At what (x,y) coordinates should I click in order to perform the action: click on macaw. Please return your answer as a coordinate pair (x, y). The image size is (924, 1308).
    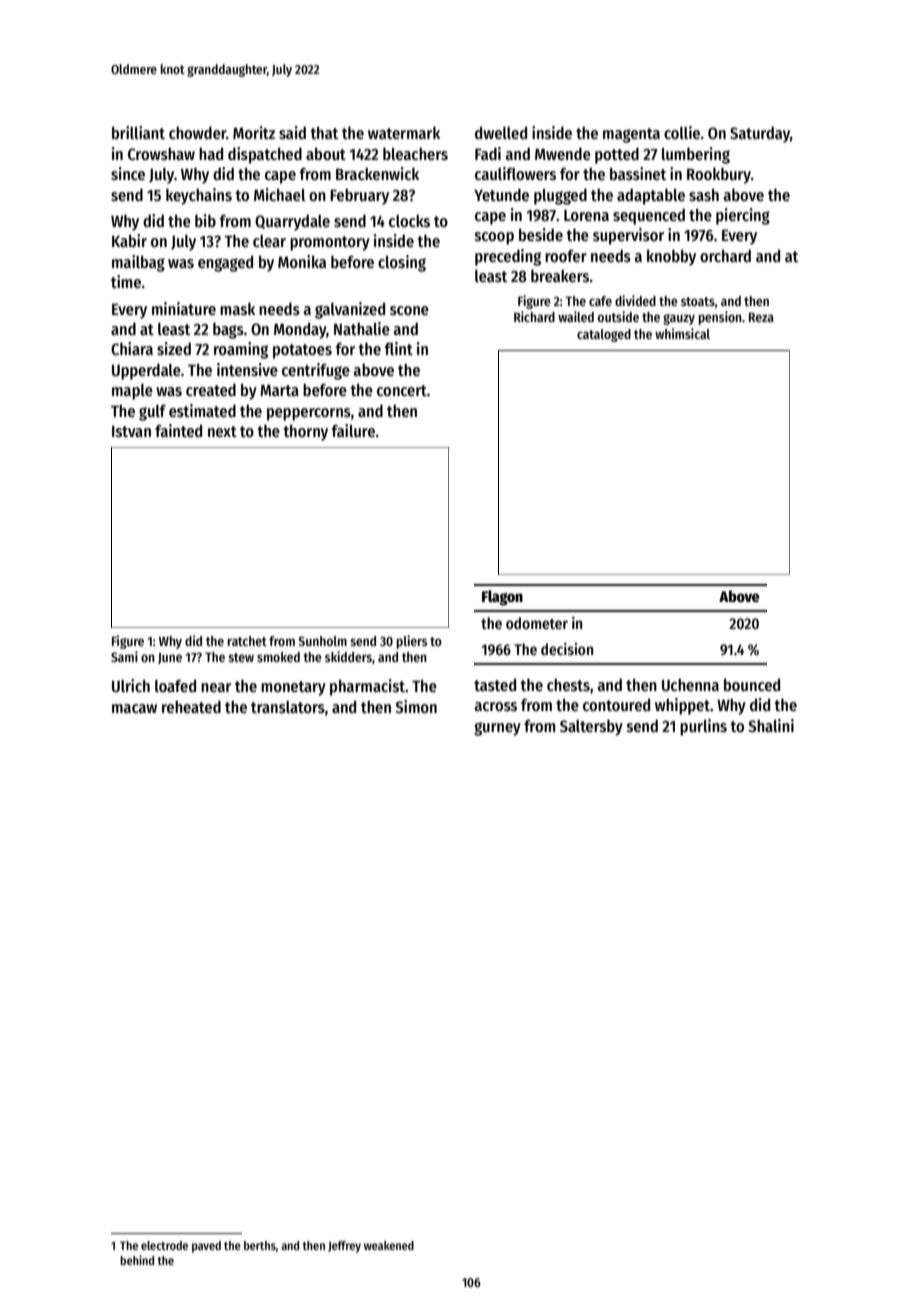
    Looking at the image, I should click on (134, 708).
